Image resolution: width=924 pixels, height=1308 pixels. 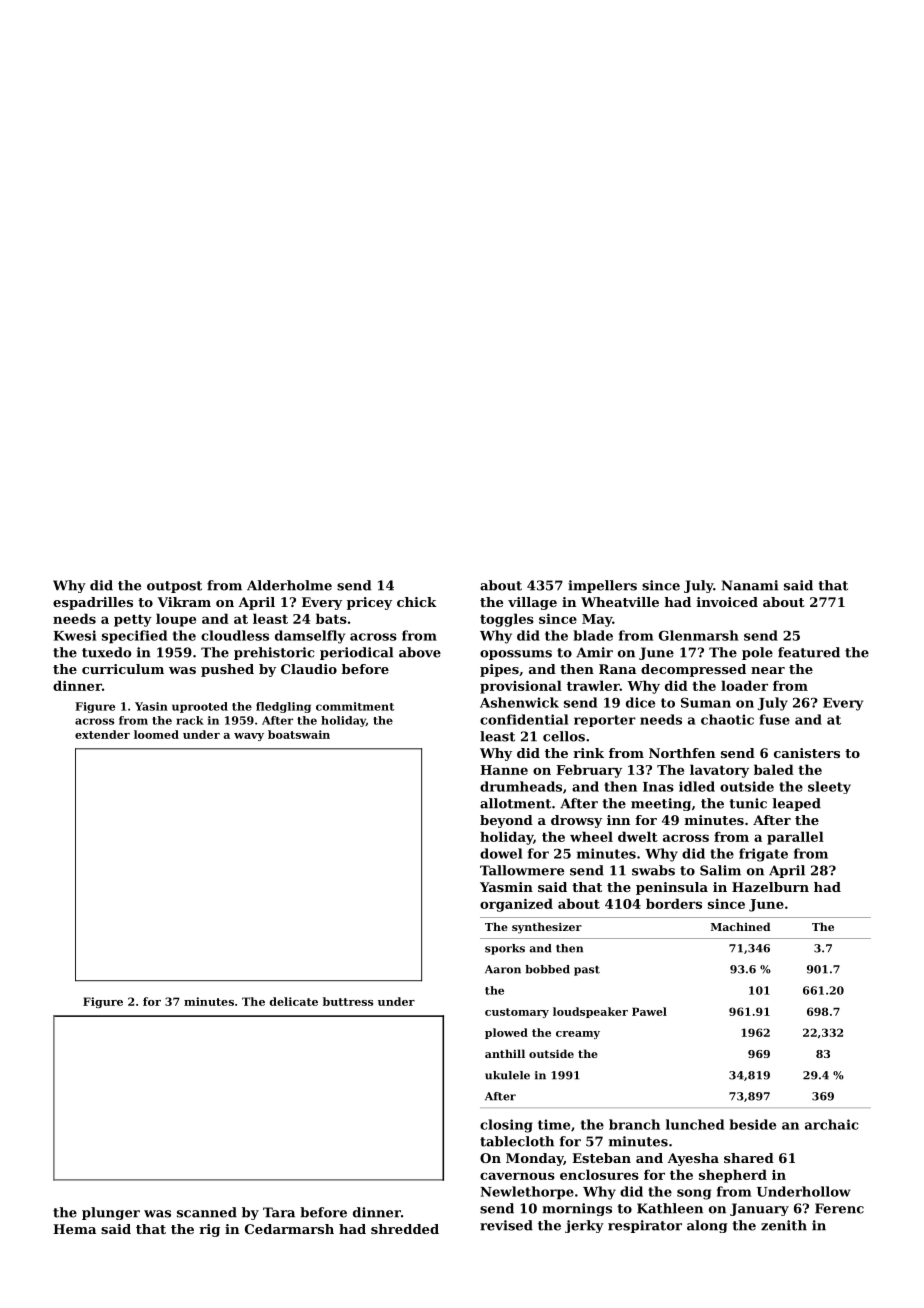 I want to click on Nanami, so click(x=750, y=585).
